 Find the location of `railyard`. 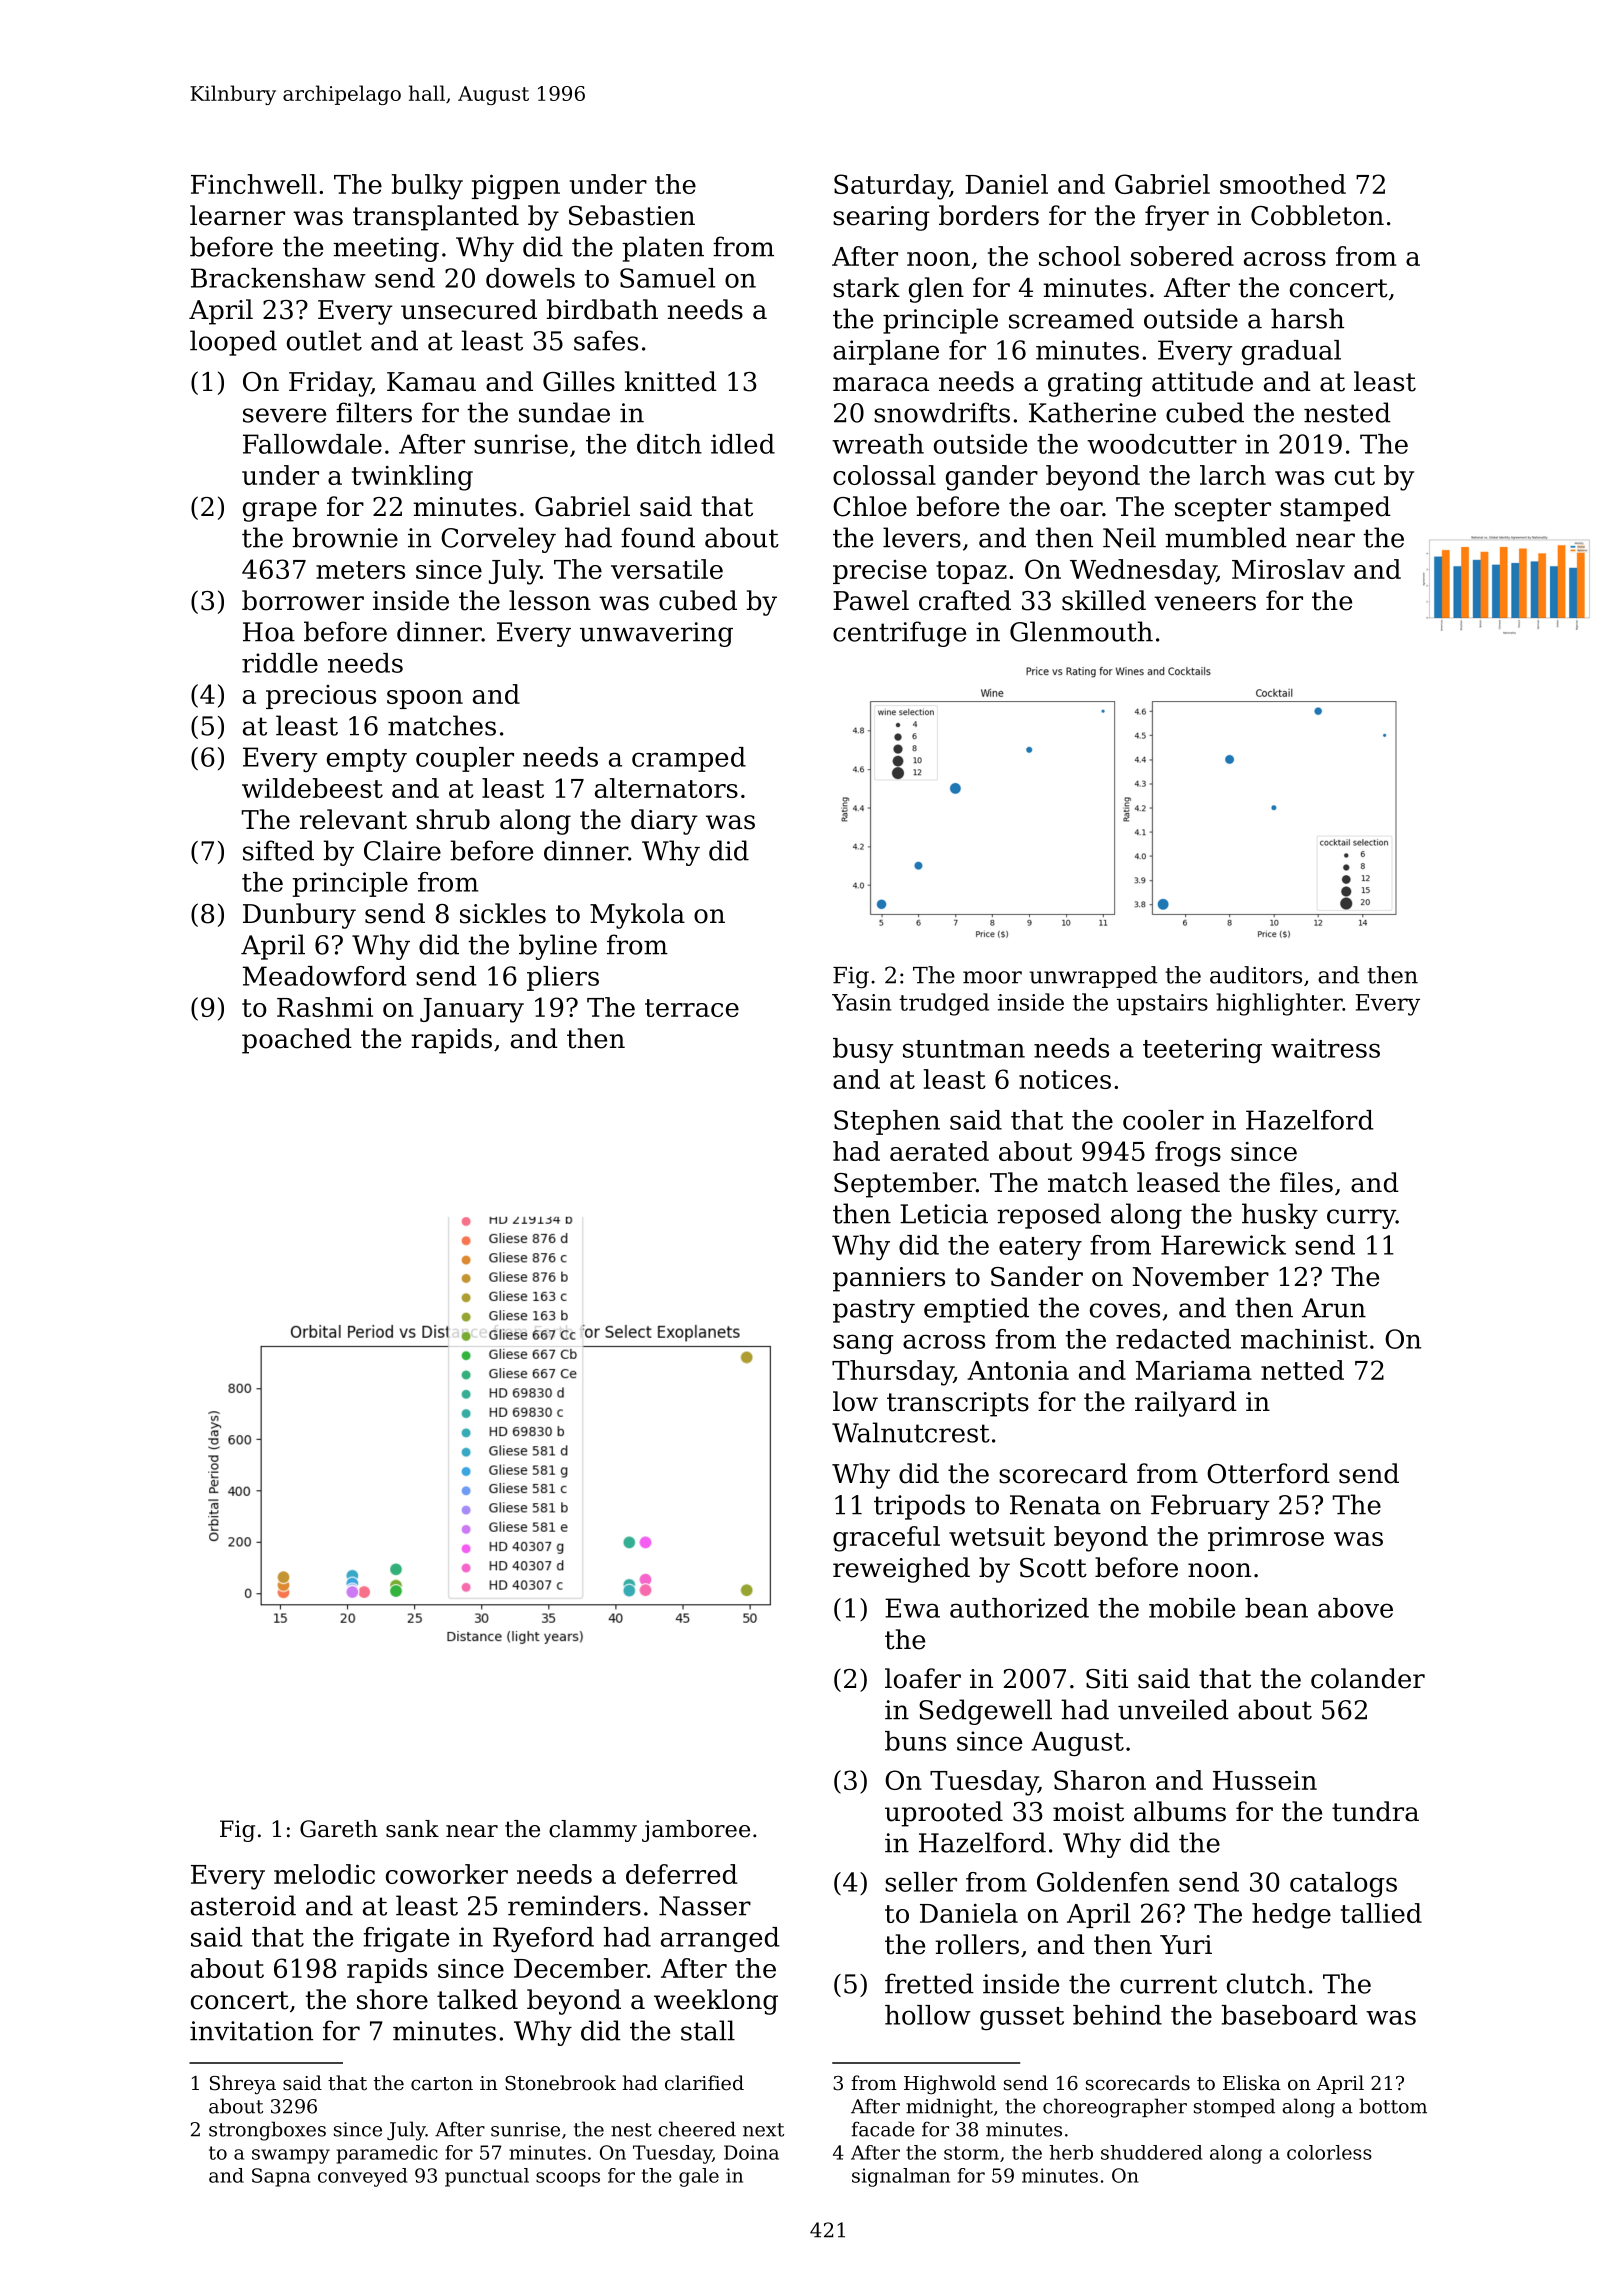

railyard is located at coordinates (1186, 1404).
